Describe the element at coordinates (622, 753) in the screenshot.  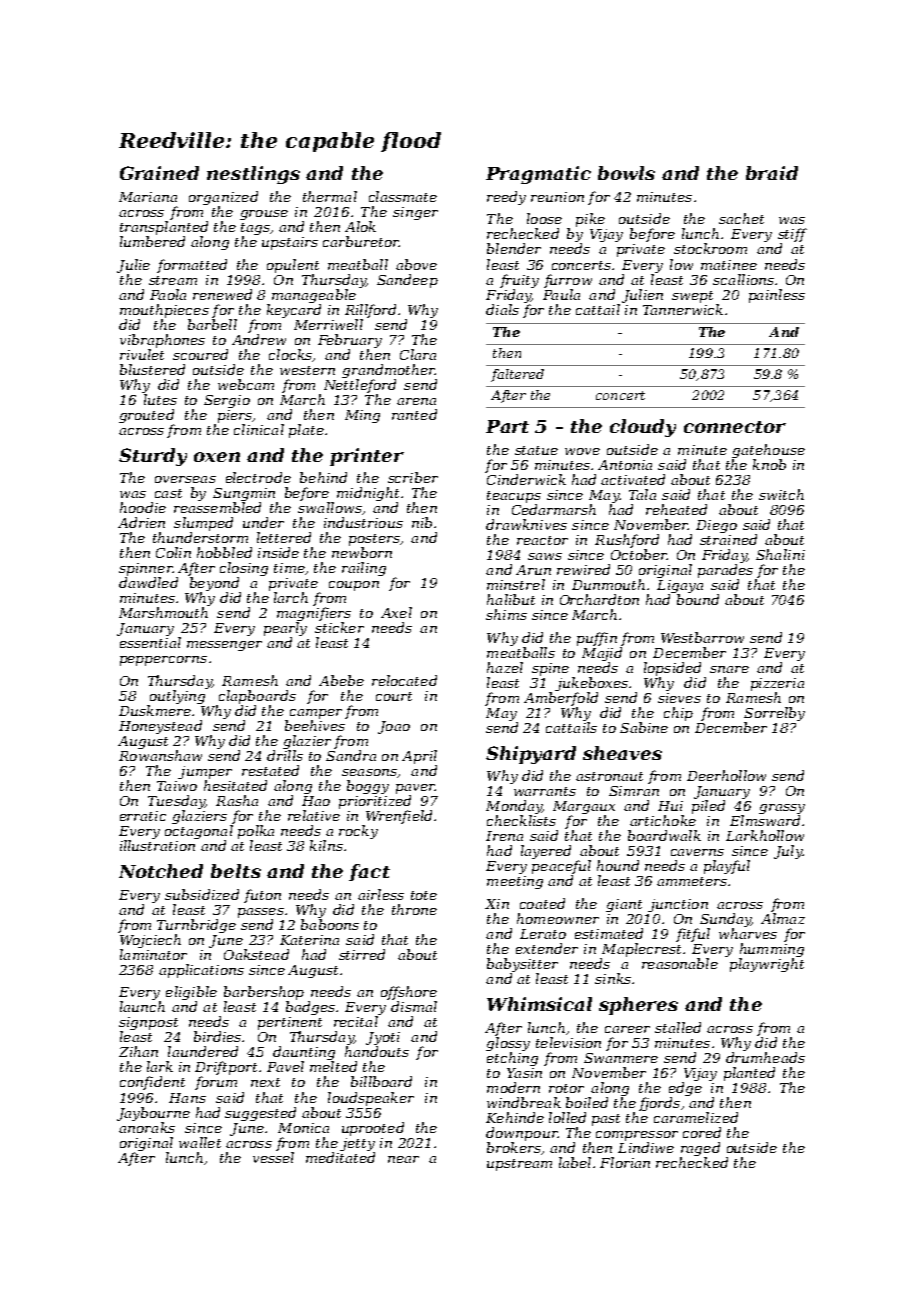
I see `sheaves` at that location.
